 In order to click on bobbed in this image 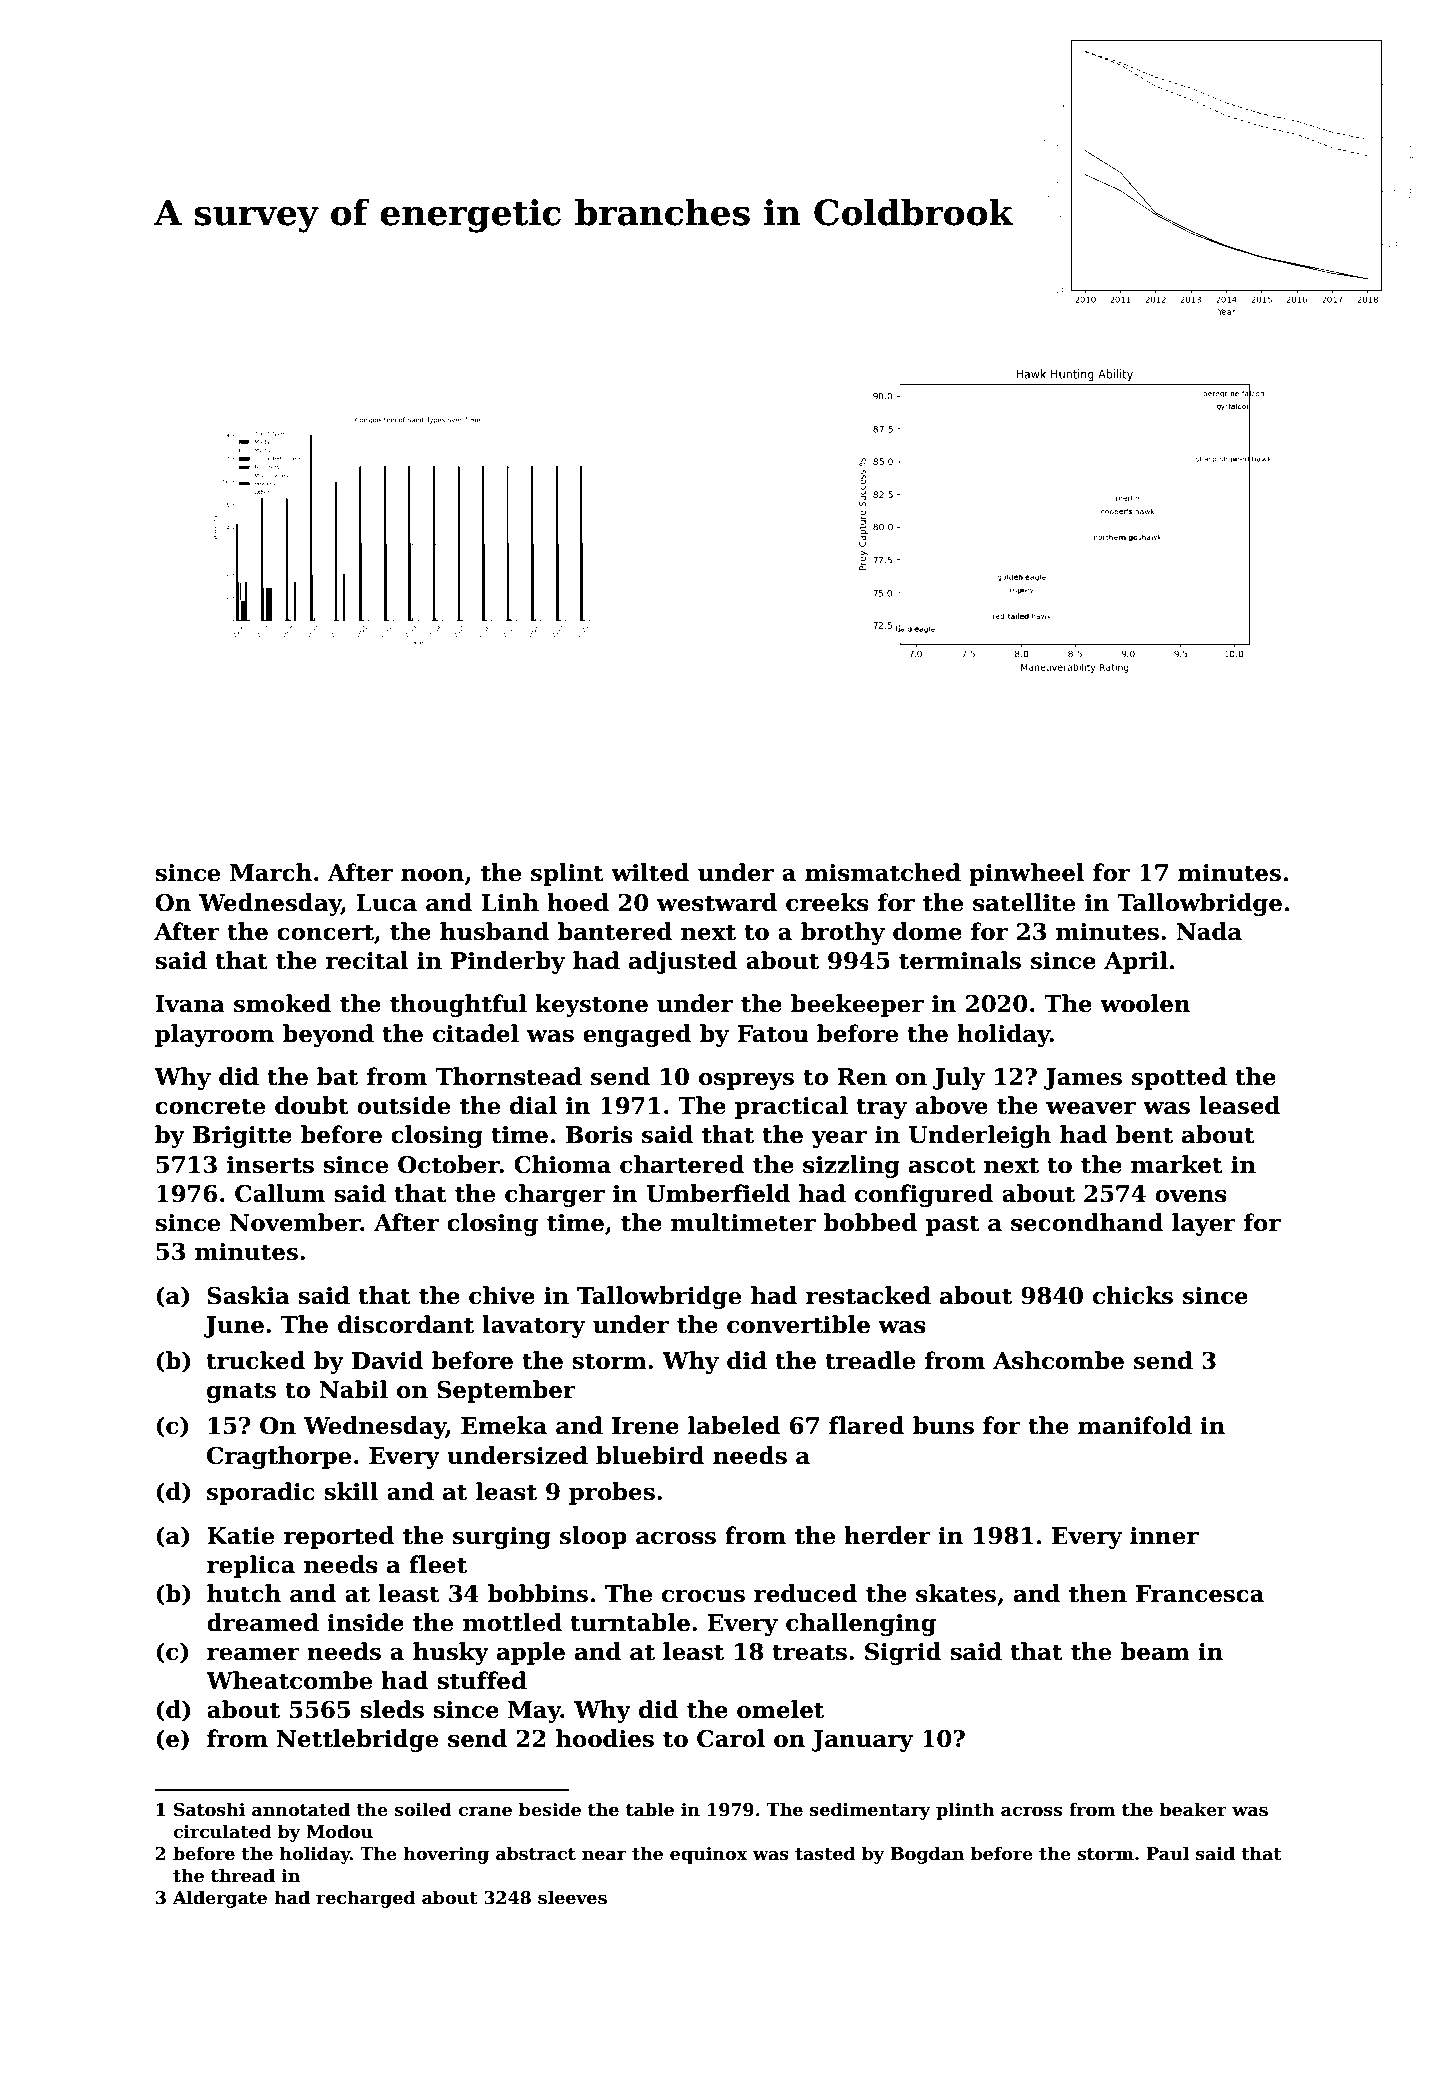, I will do `click(870, 1222)`.
